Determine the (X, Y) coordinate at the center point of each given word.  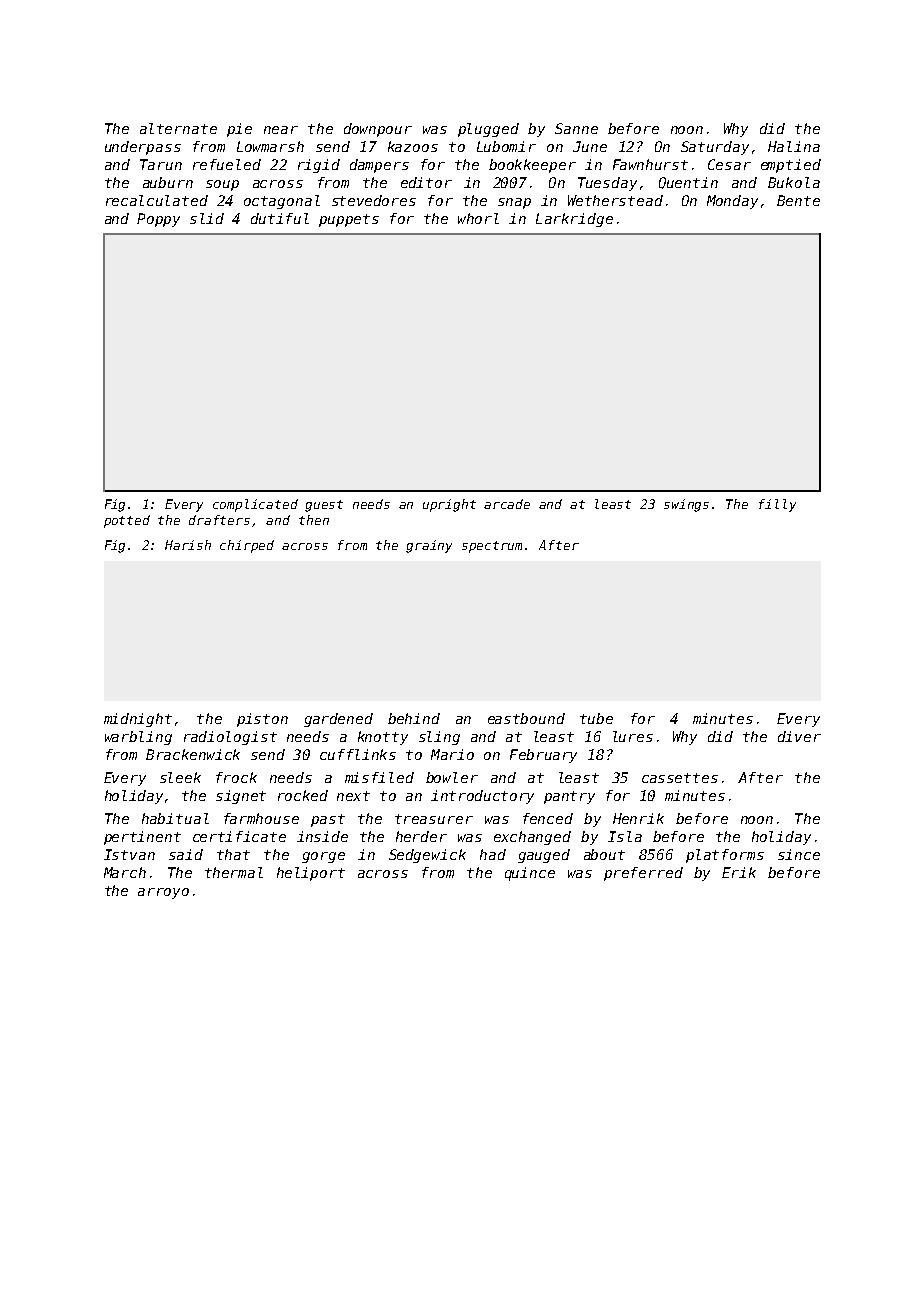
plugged (488, 130)
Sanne (576, 128)
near (281, 130)
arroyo (163, 893)
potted (127, 521)
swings (686, 505)
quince (530, 874)
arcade (507, 504)
